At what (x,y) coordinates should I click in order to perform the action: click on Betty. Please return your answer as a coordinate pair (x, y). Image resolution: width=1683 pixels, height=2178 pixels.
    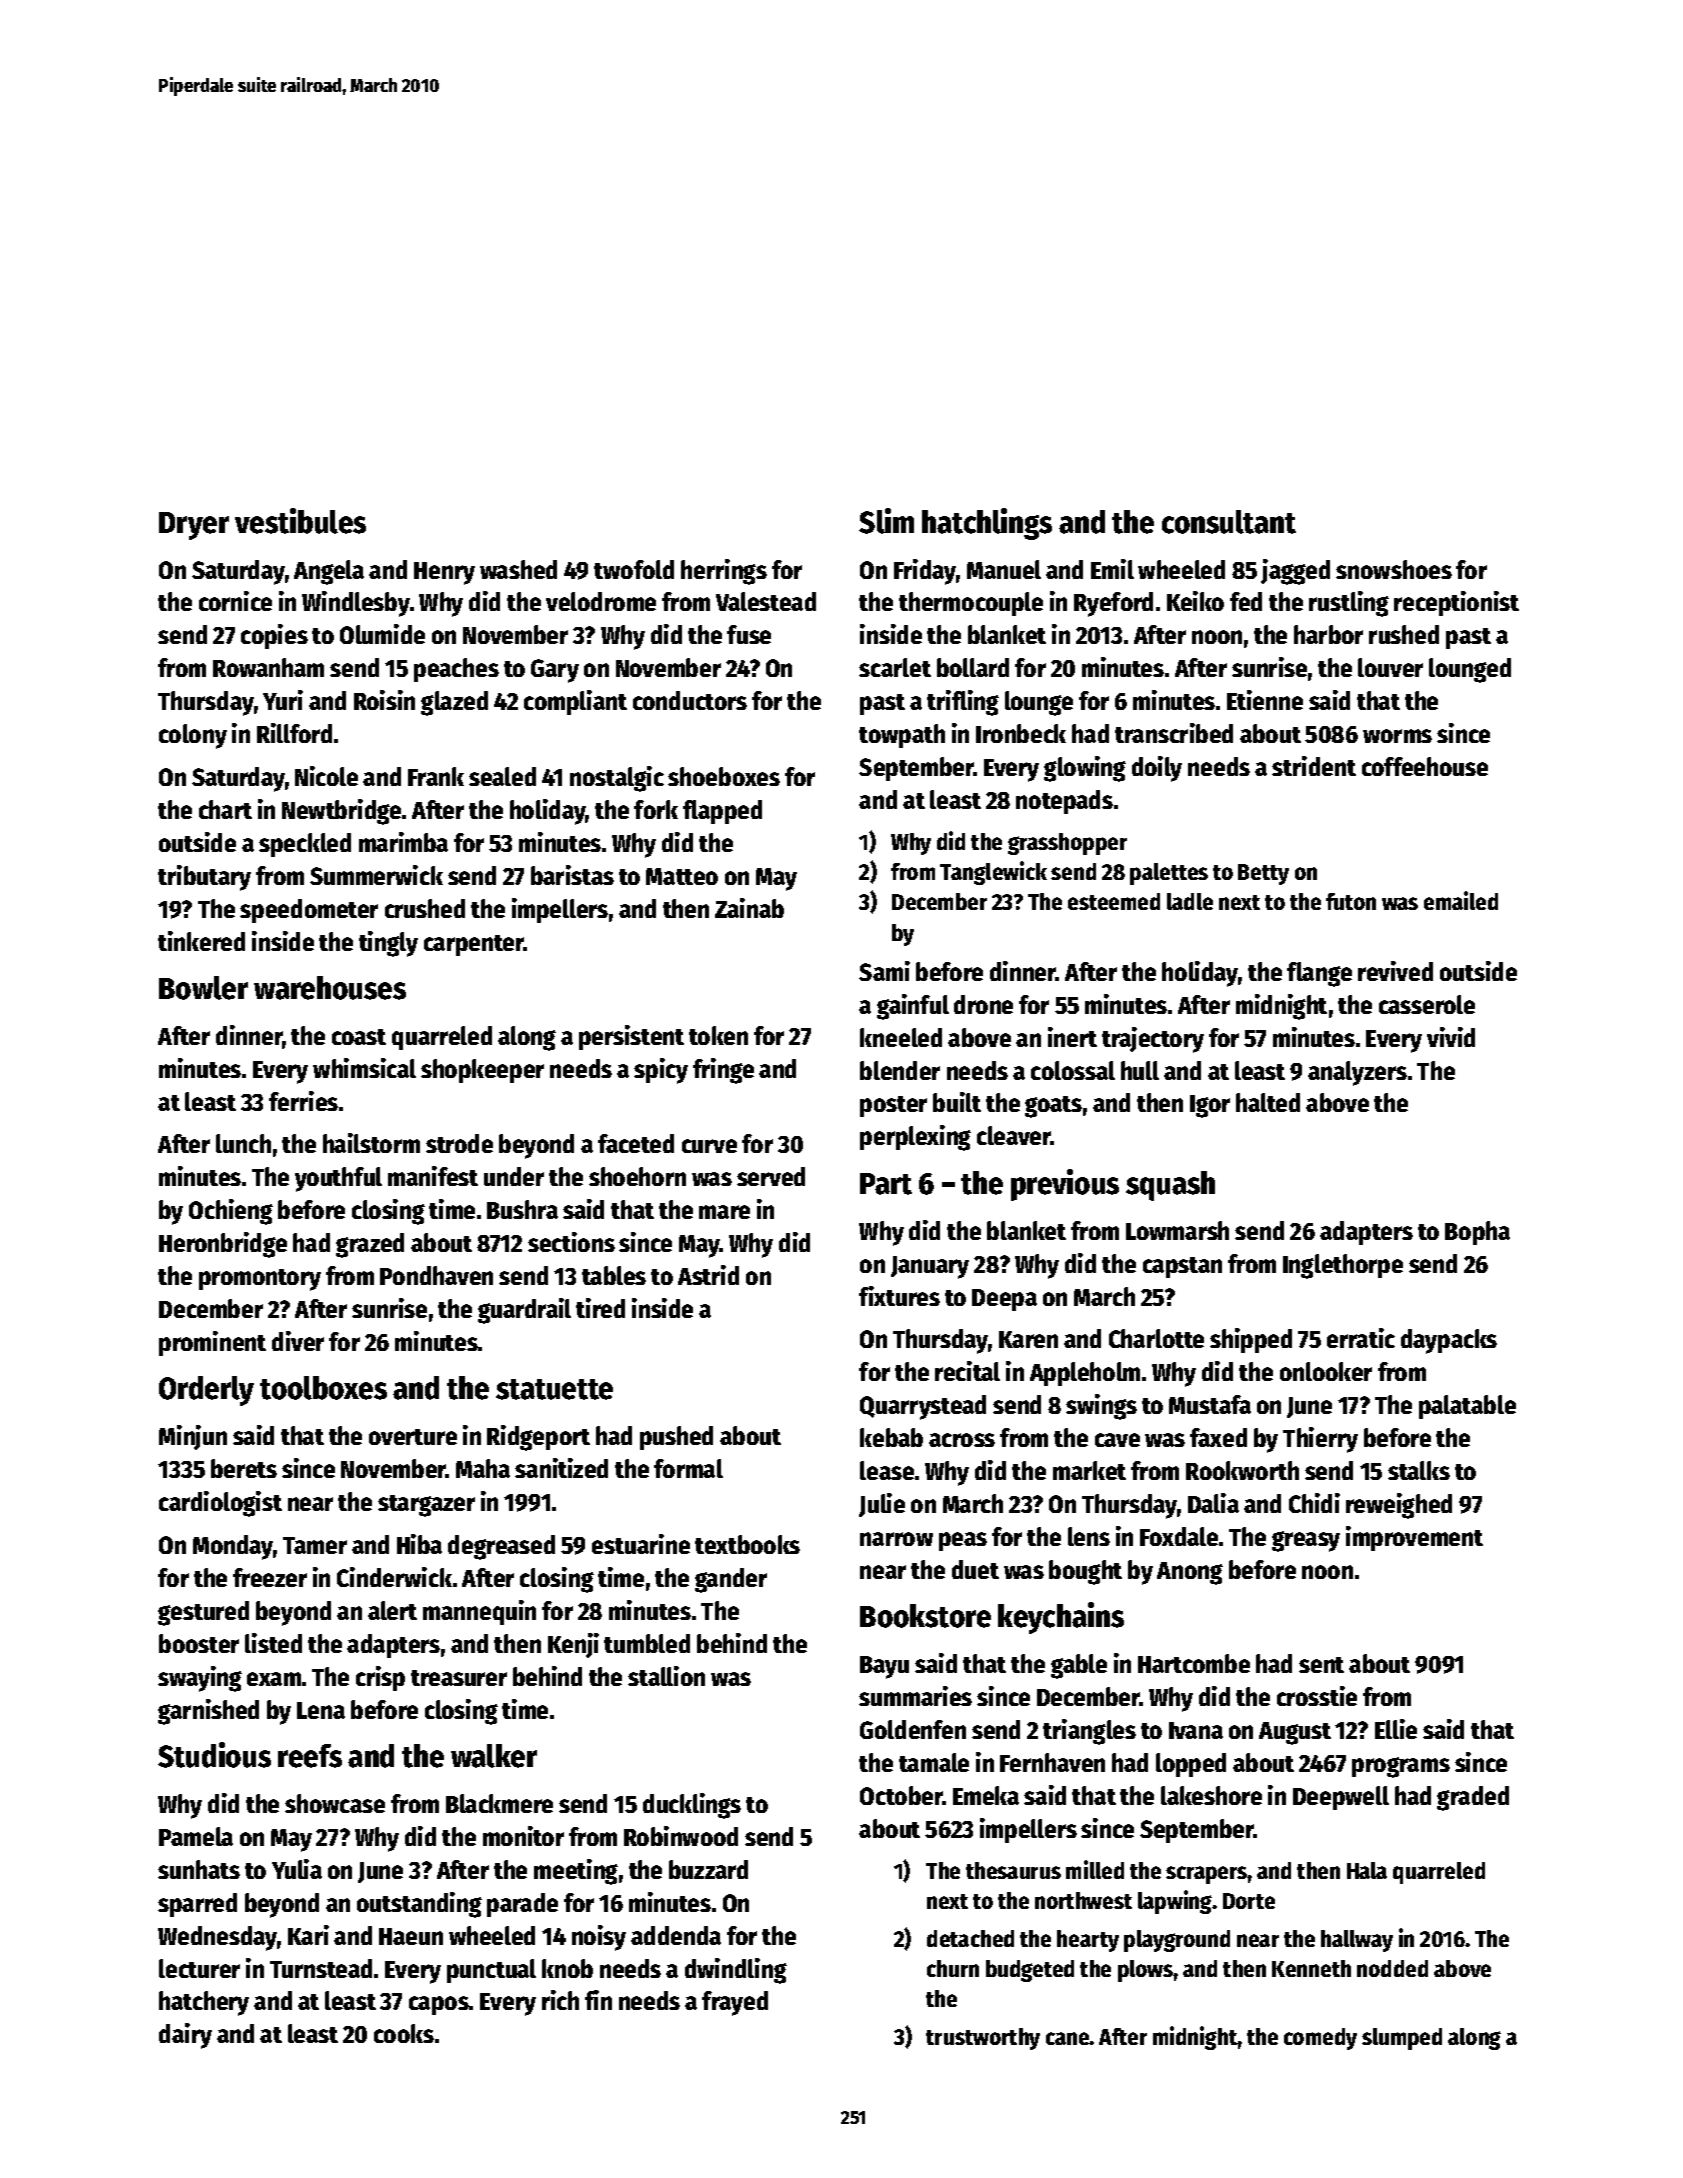
    Looking at the image, I should click on (1263, 874).
